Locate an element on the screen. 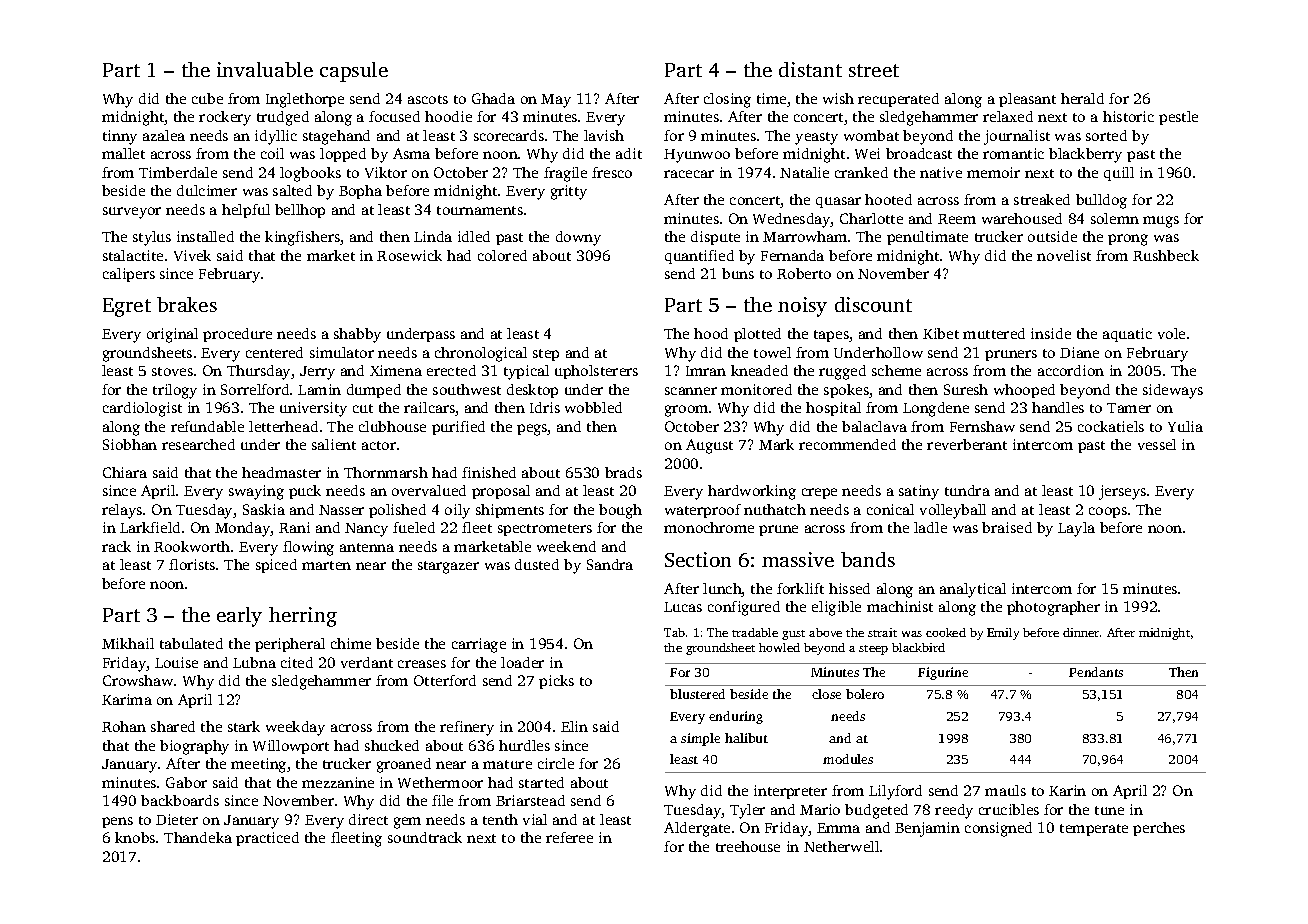 Image resolution: width=1308 pixels, height=924 pixels. gem is located at coordinates (407, 823).
